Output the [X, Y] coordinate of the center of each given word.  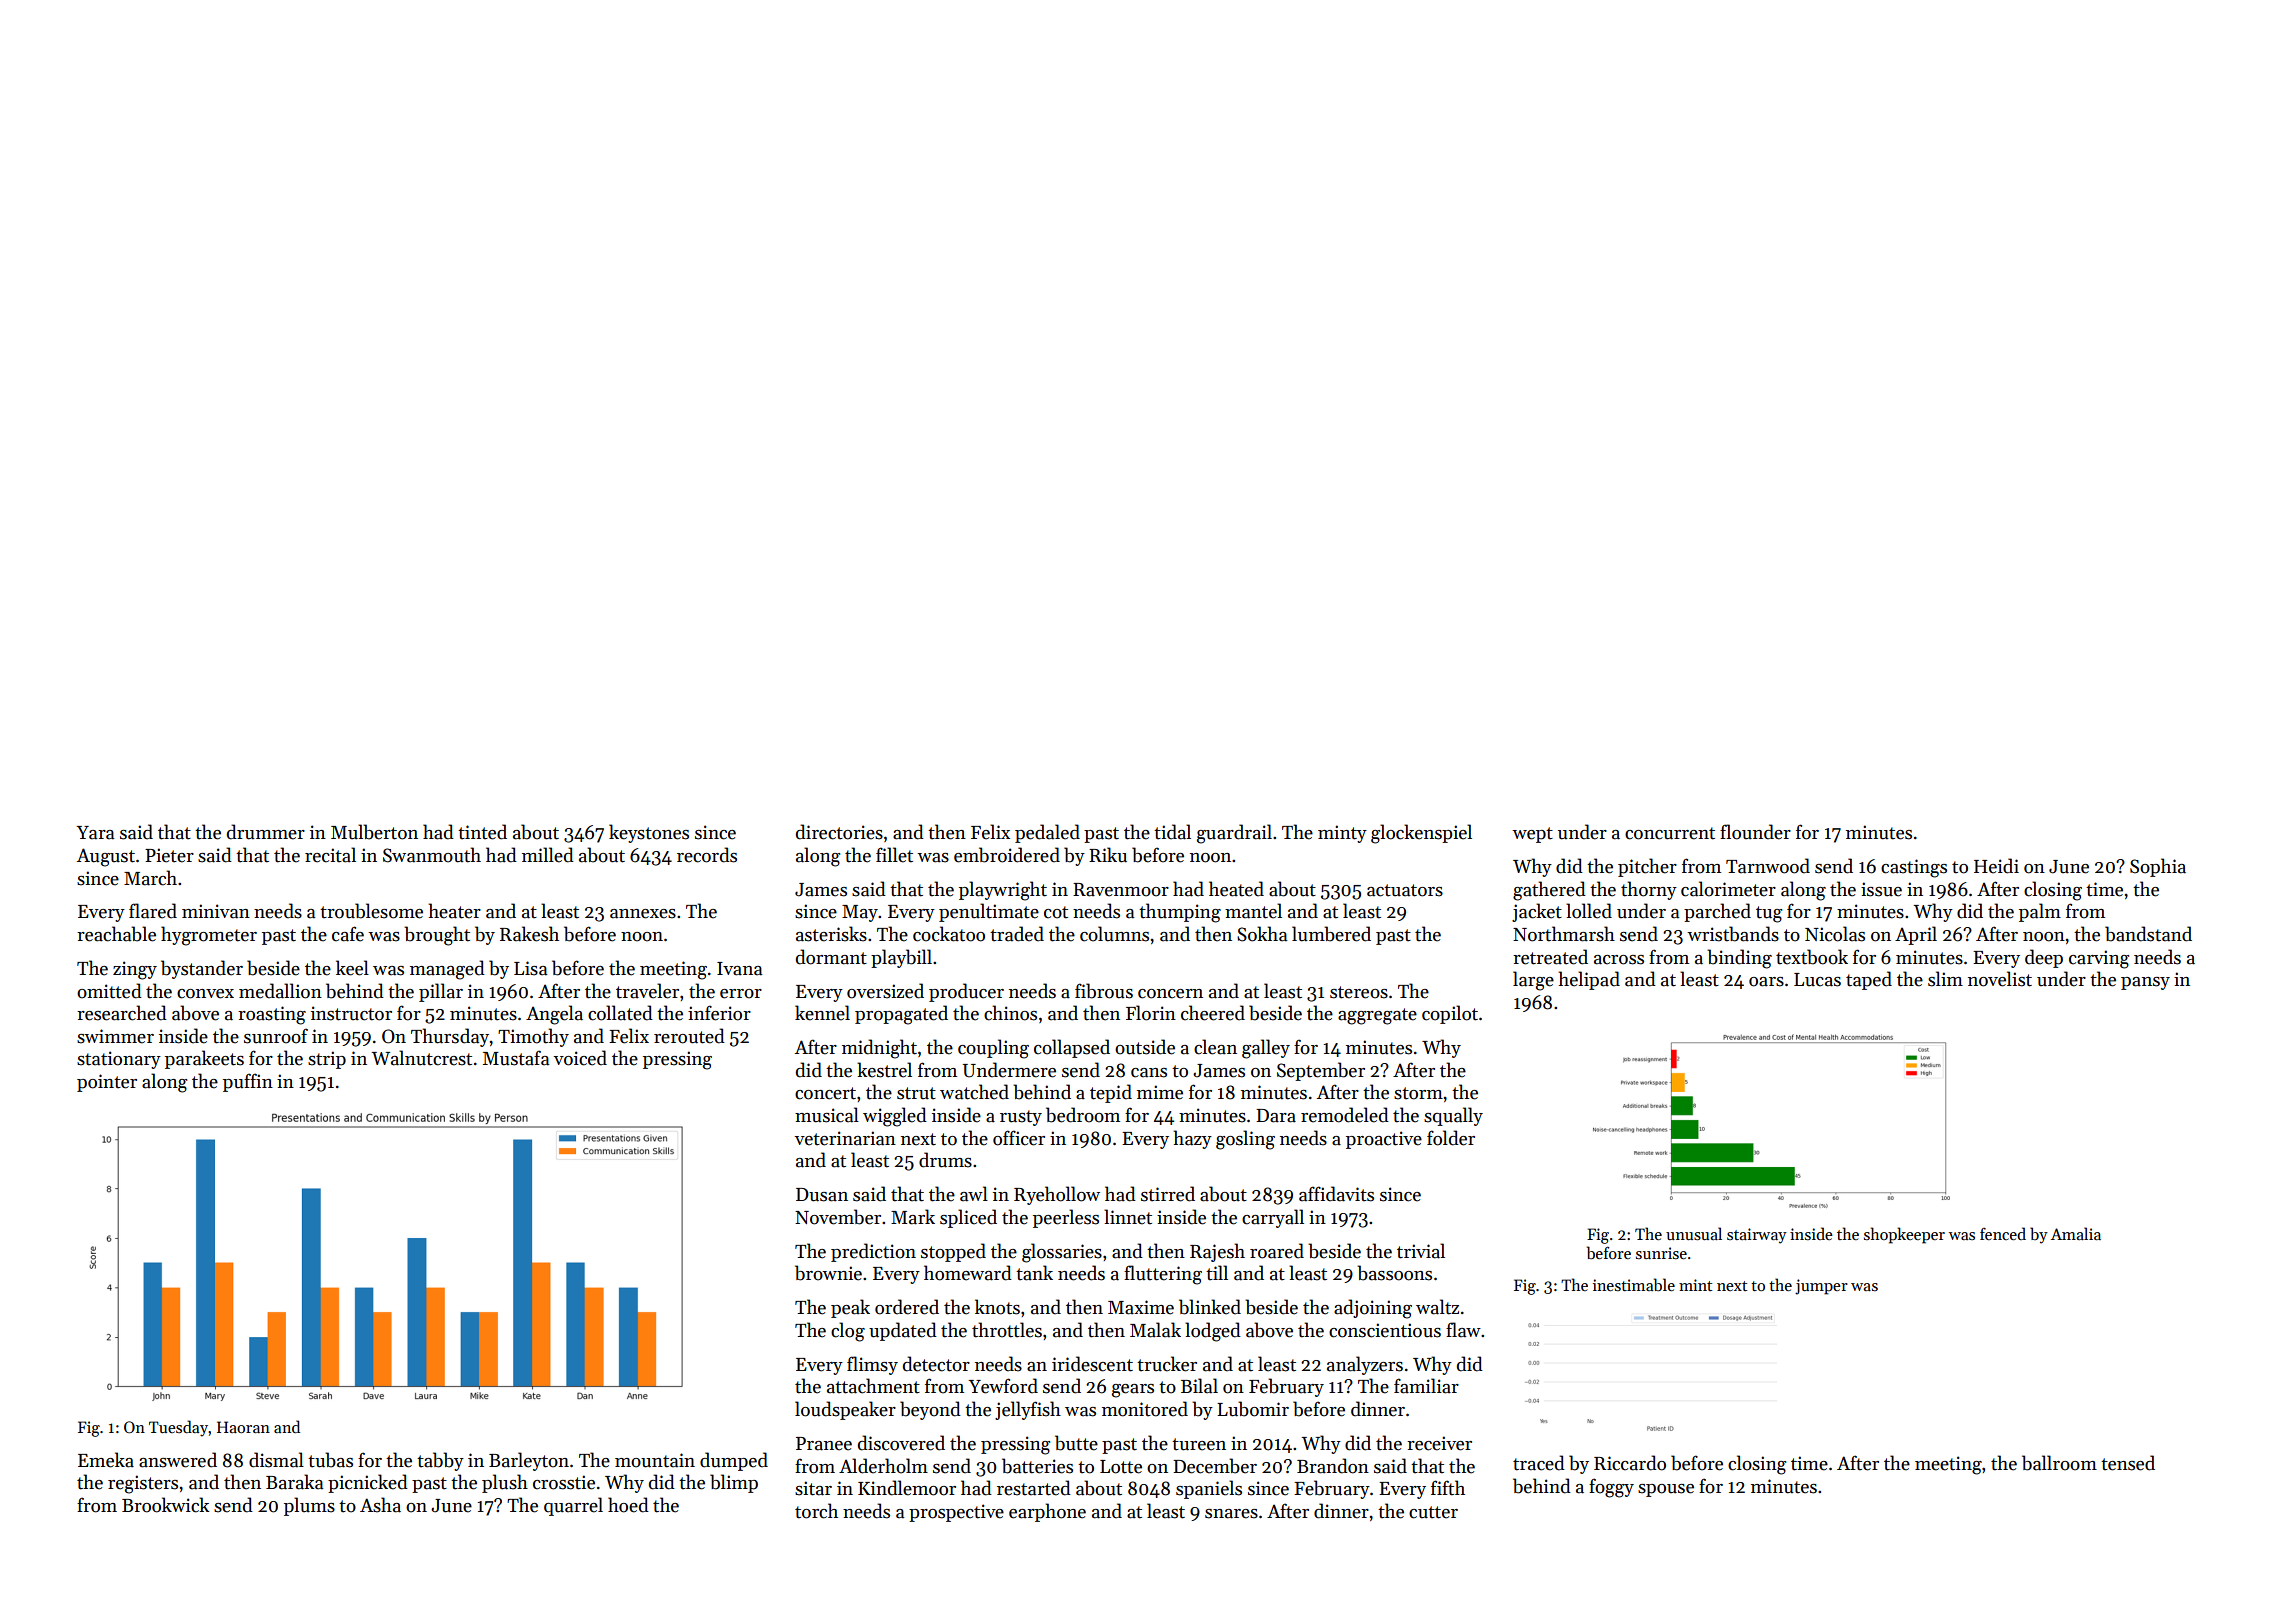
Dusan [822, 1195]
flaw [1463, 1330]
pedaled [1047, 833]
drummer [266, 832]
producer [966, 992]
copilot [1450, 1014]
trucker [1167, 1364]
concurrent [1670, 833]
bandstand [2148, 934]
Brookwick [165, 1505]
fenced [2003, 1233]
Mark [913, 1217]
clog [848, 1332]
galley [1266, 1049]
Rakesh [529, 934]
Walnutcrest [421, 1058]
